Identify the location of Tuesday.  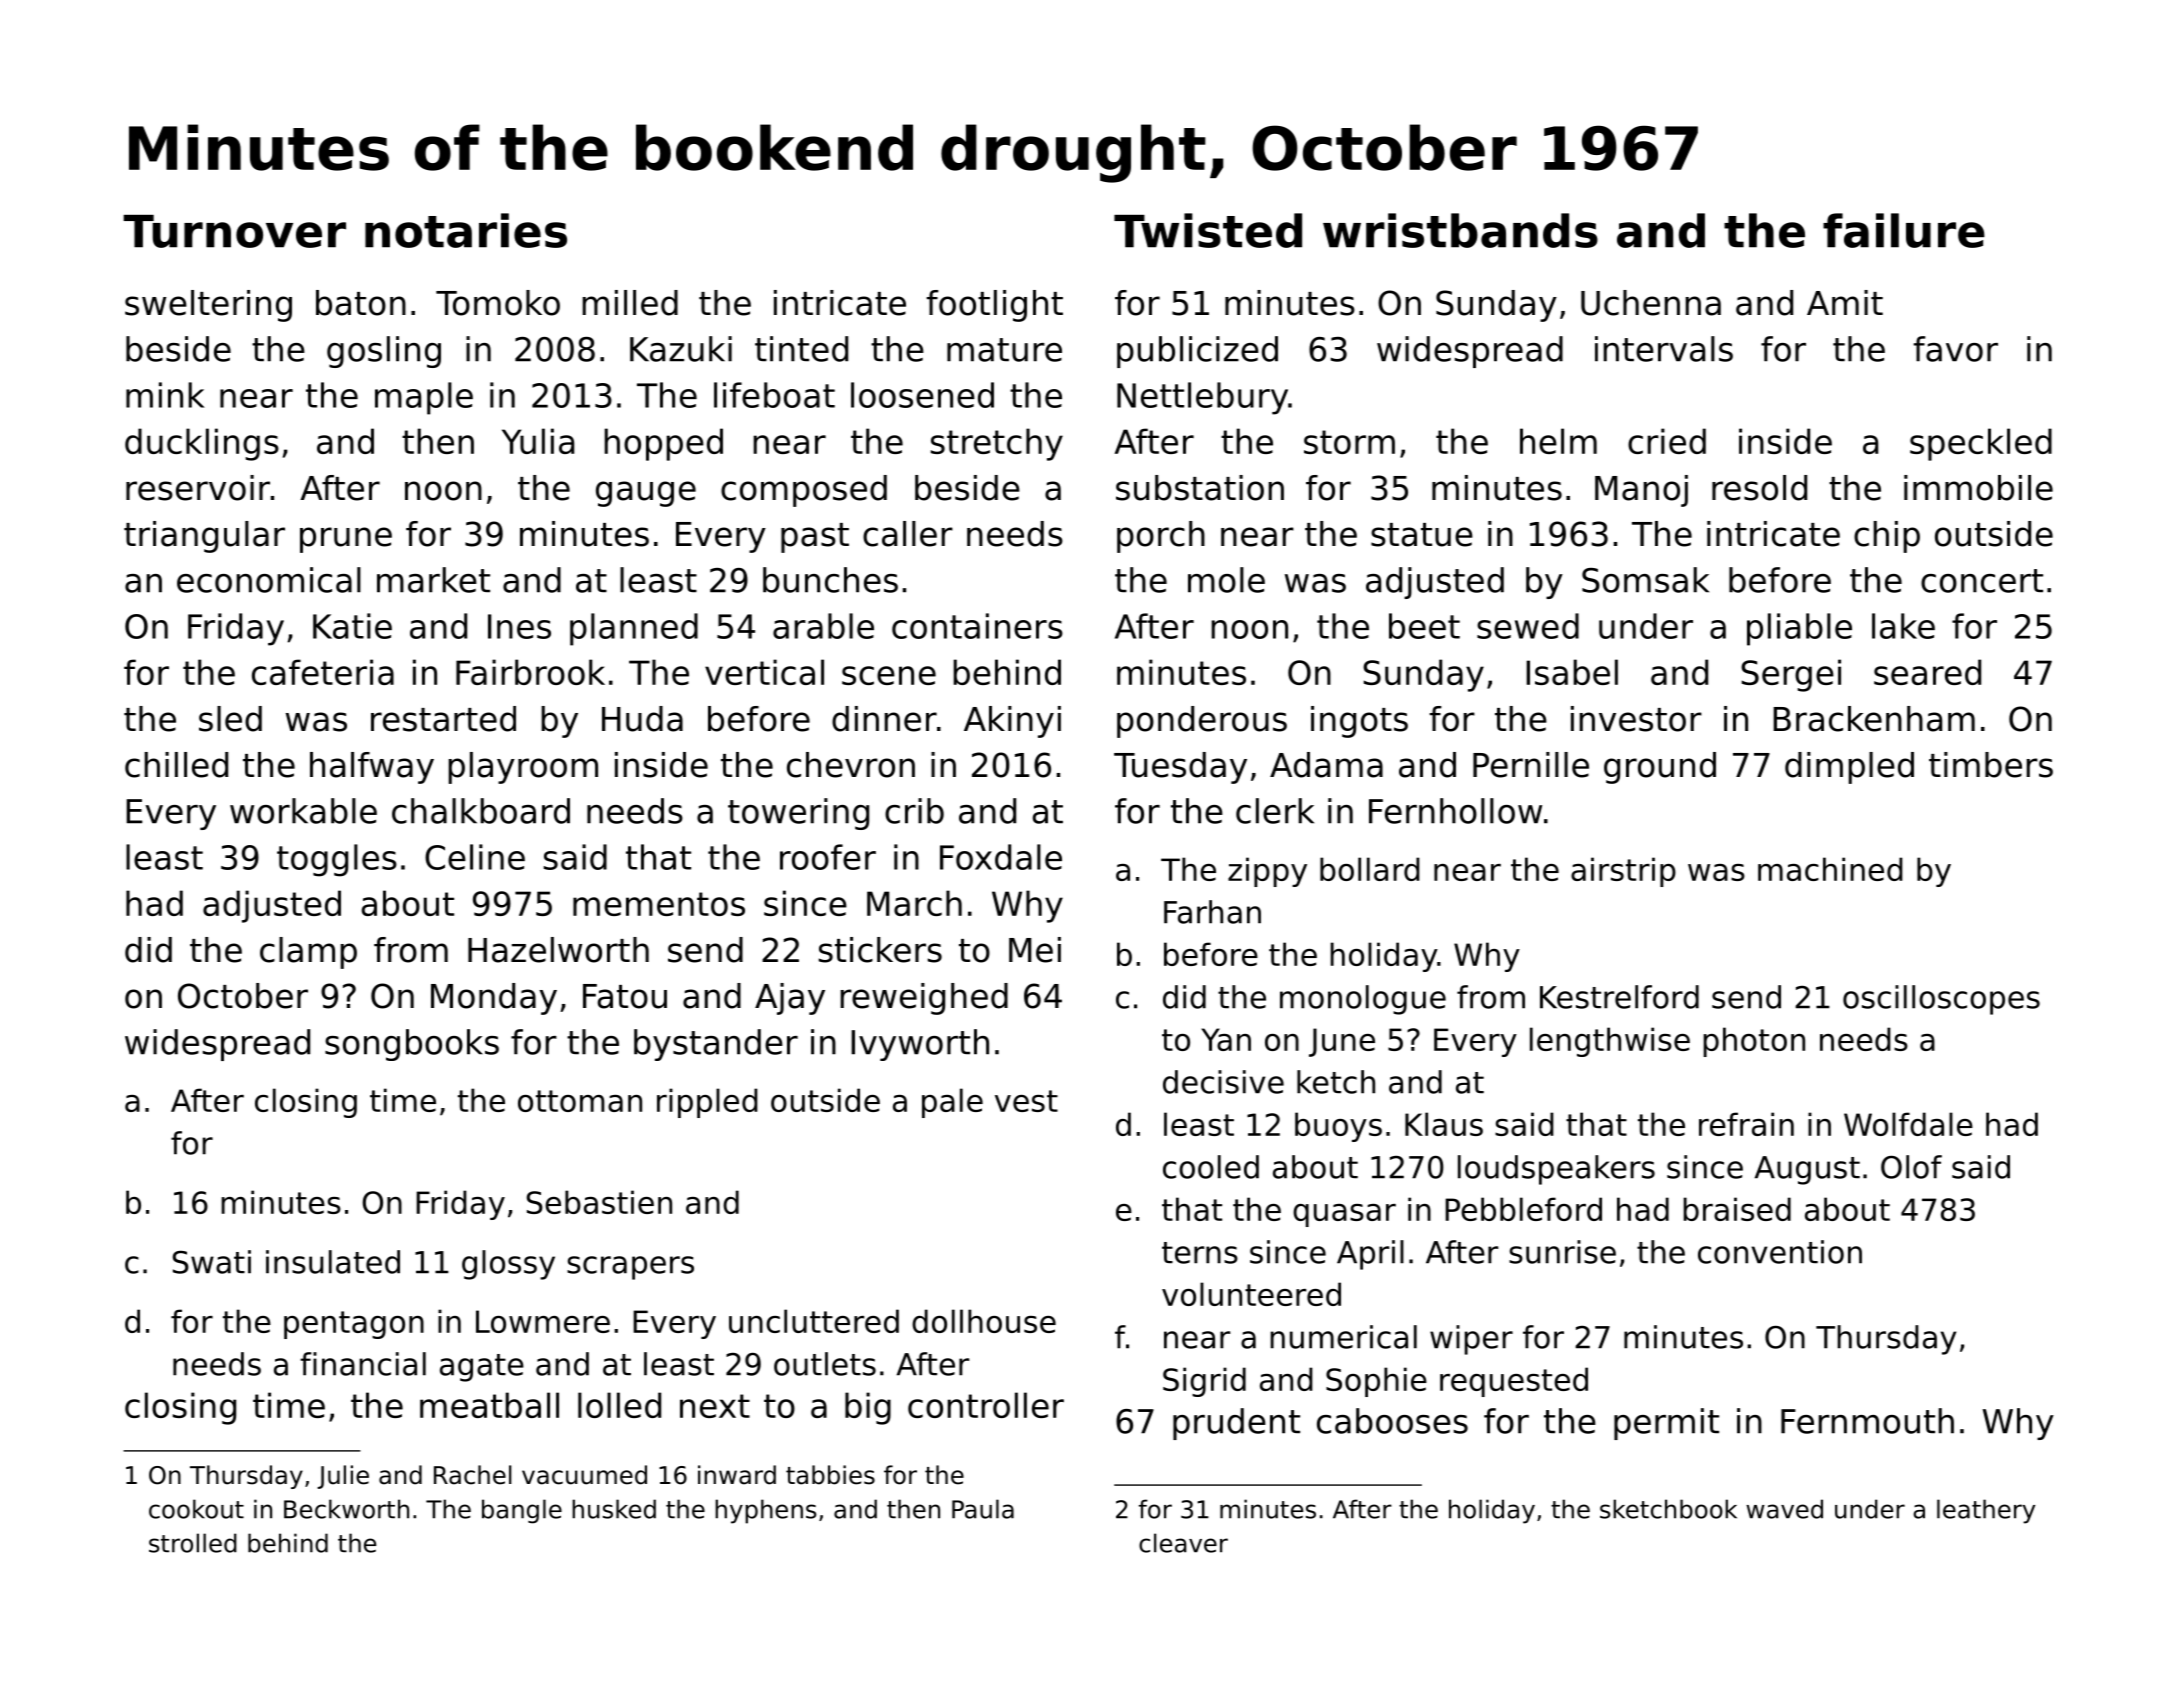
(1180, 768).
